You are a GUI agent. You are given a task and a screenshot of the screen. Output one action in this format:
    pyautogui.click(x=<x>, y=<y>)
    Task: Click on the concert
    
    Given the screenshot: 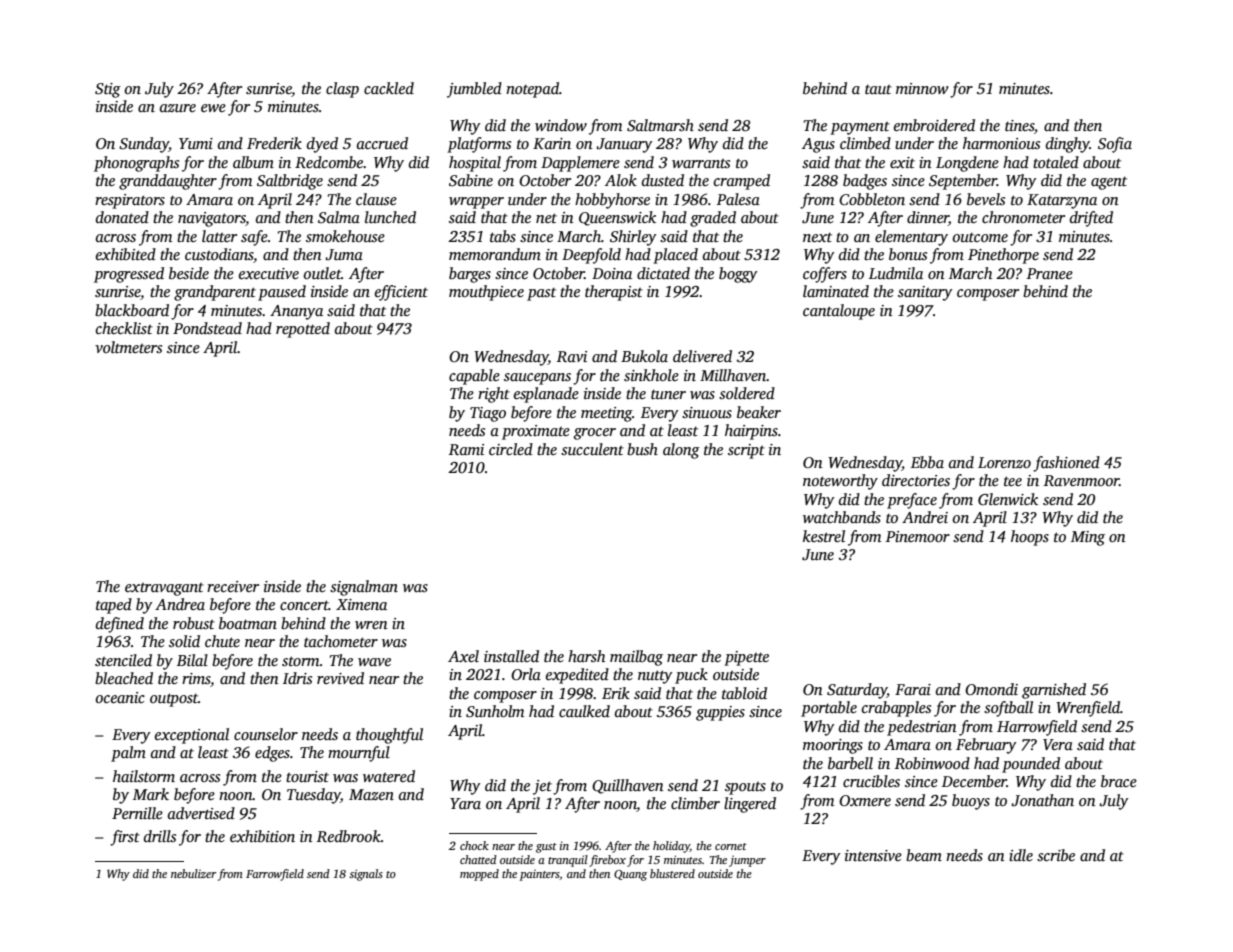 What is the action you would take?
    pyautogui.click(x=304, y=605)
